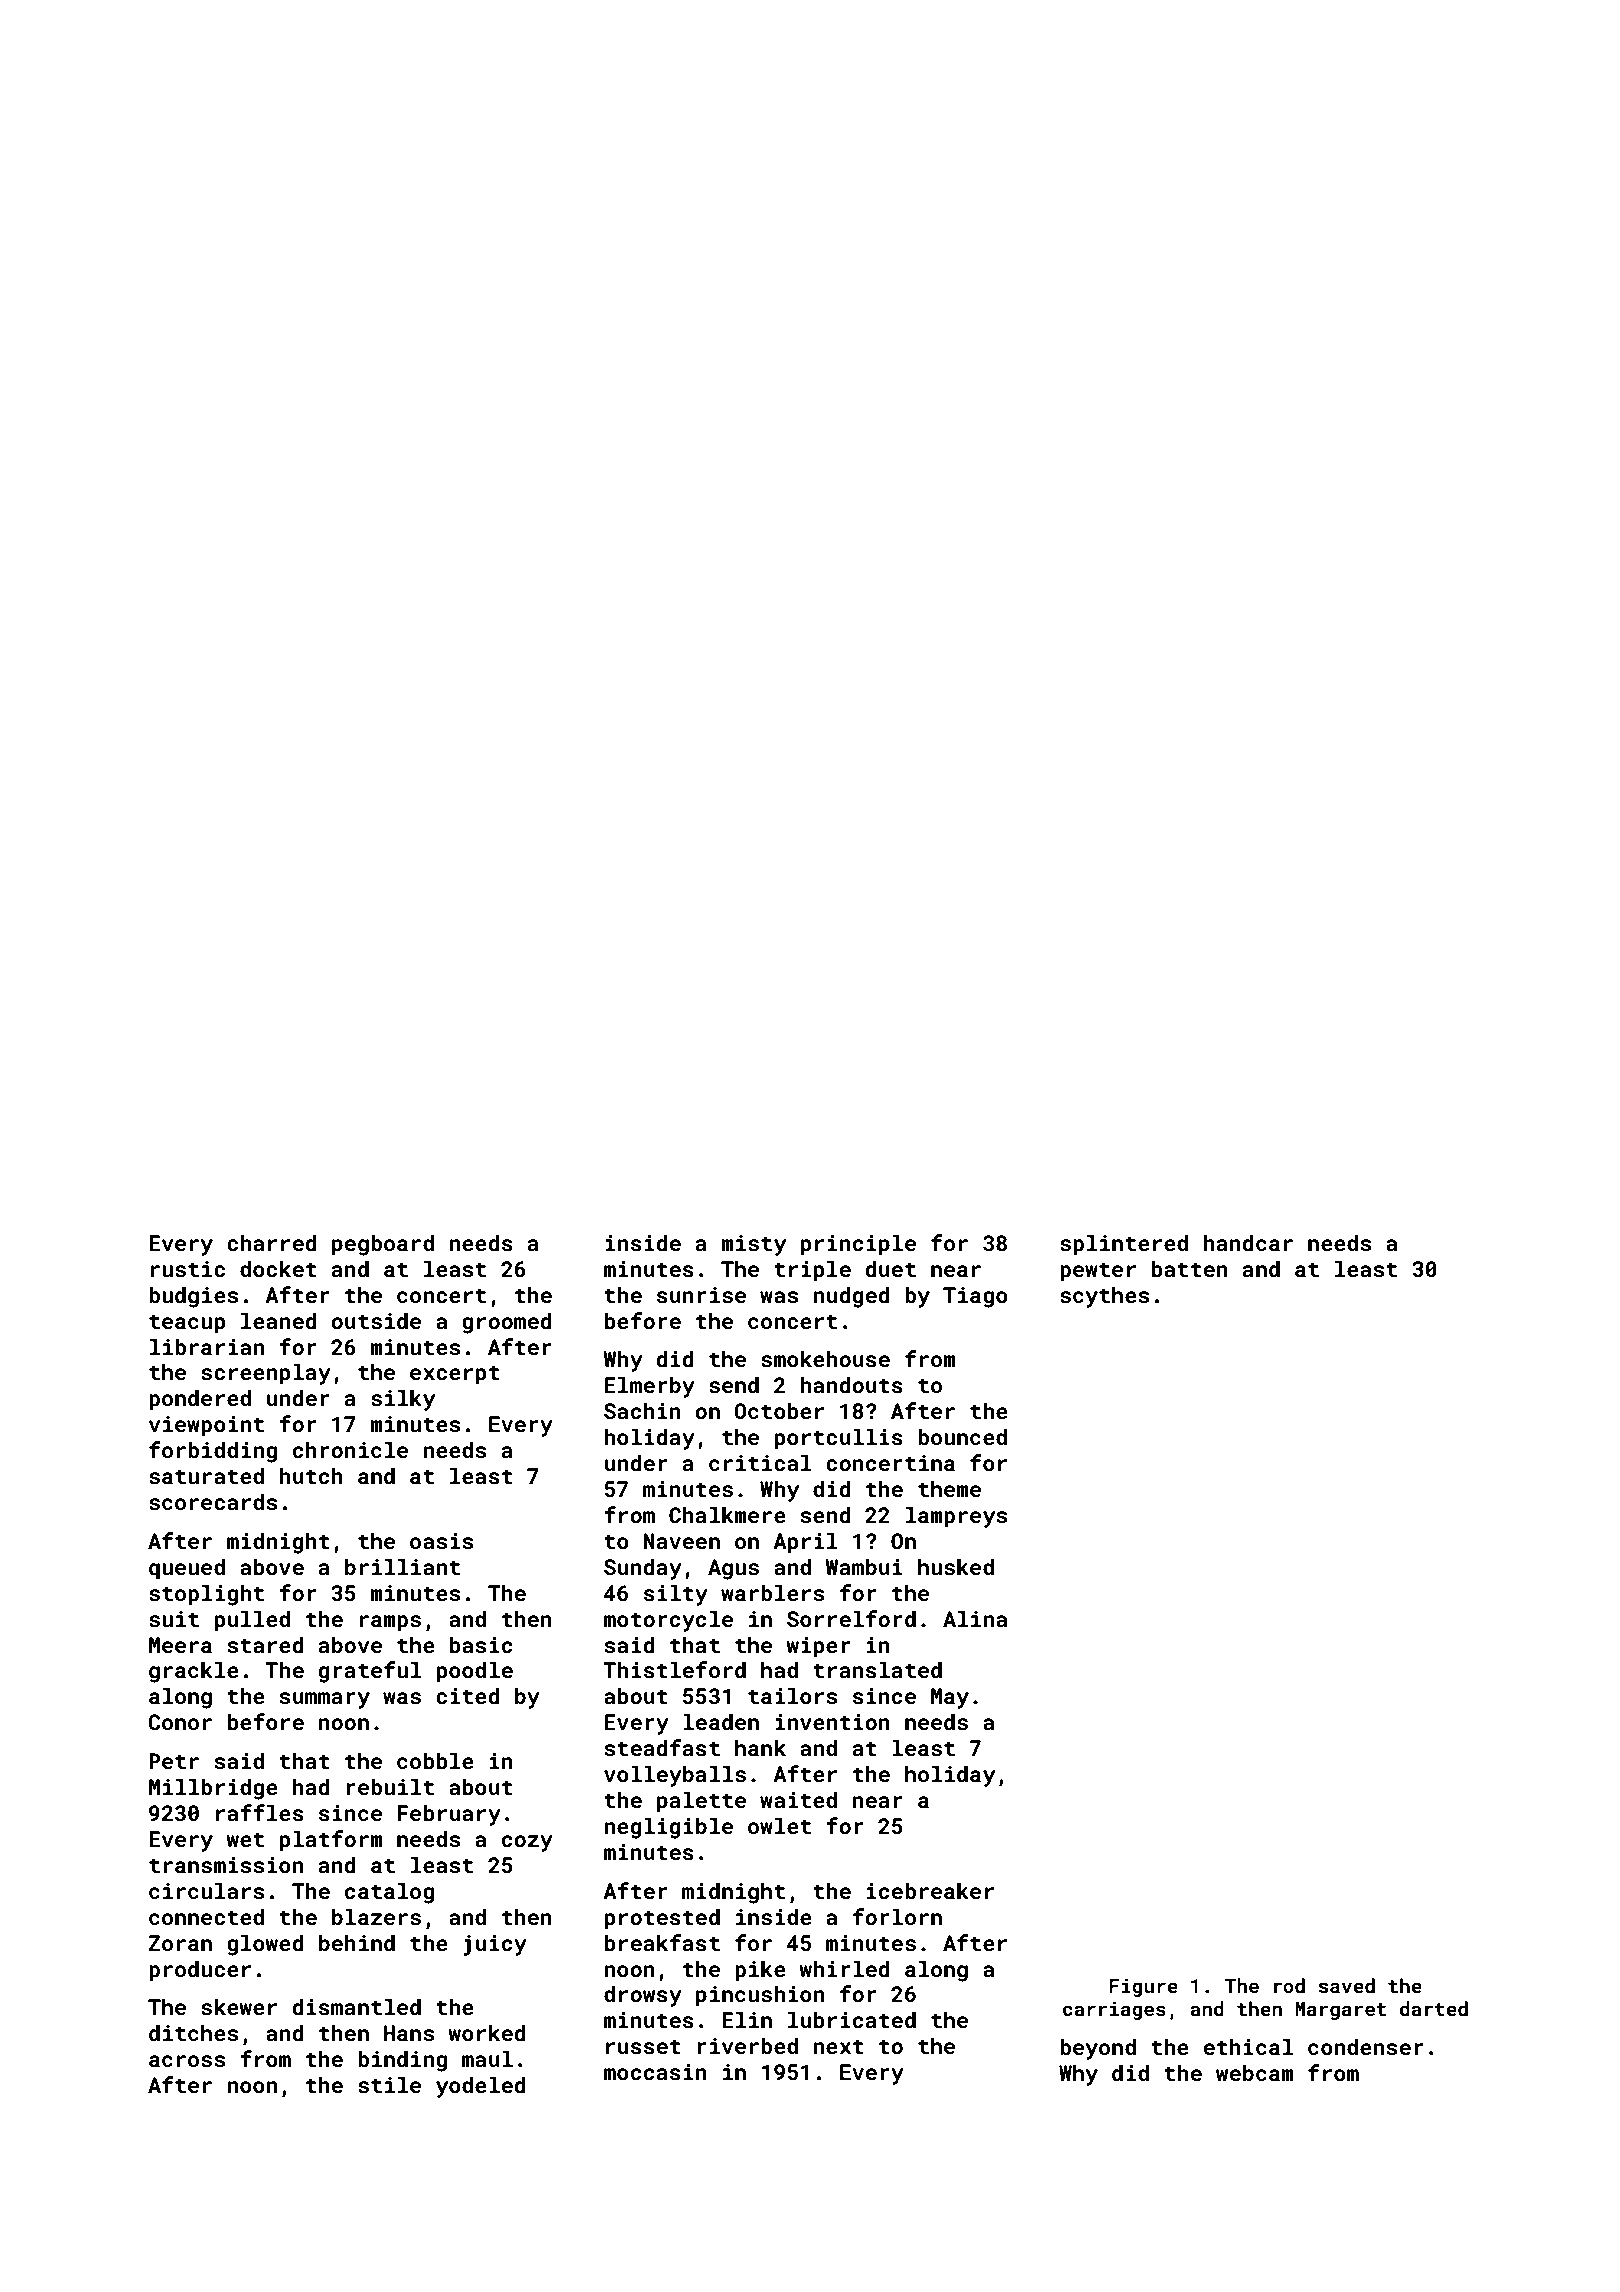  I want to click on forlorn, so click(897, 1916).
